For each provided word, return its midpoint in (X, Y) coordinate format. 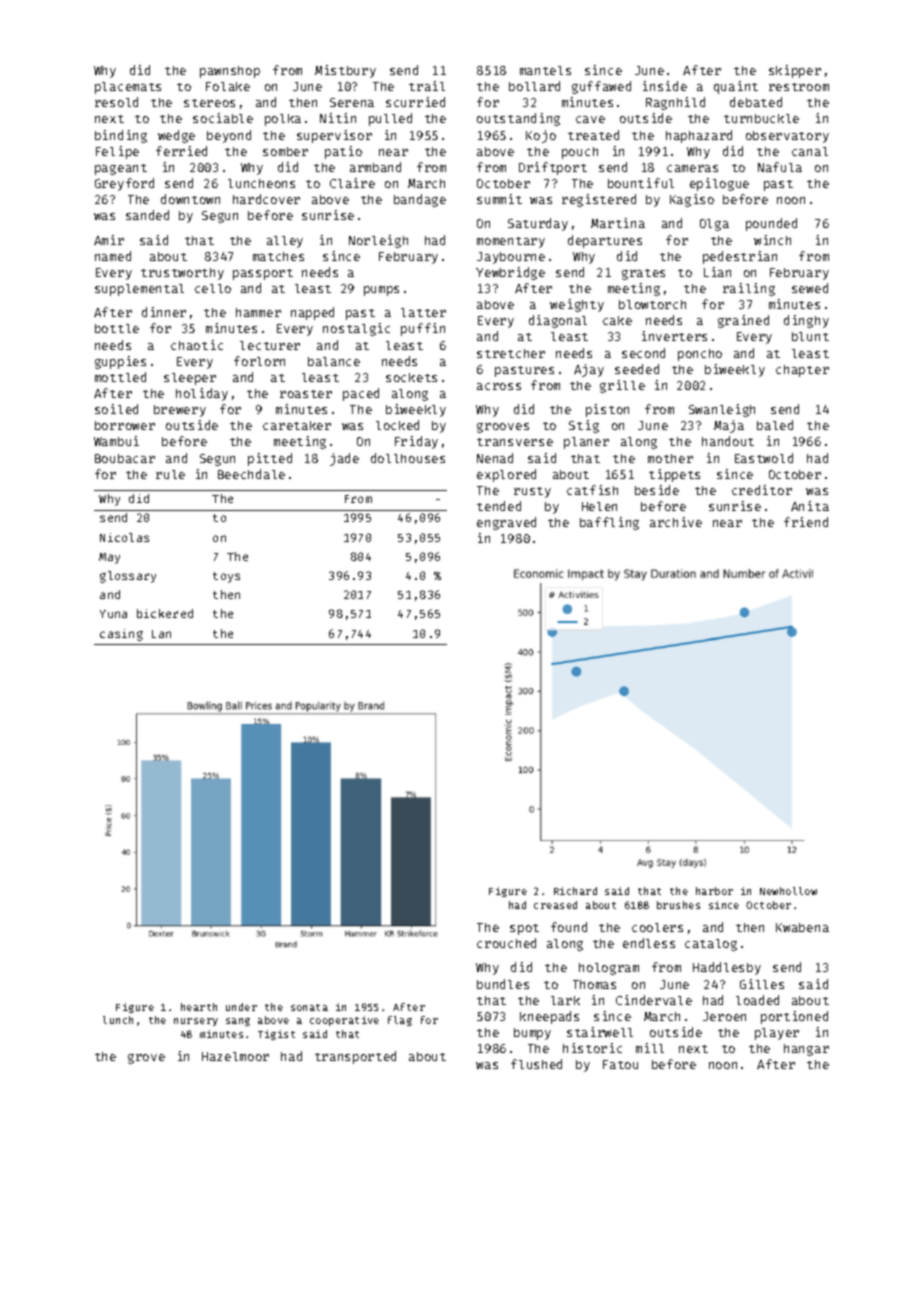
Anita (810, 506)
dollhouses (408, 458)
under (241, 1007)
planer (586, 443)
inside (665, 86)
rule (170, 474)
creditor (762, 490)
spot (524, 929)
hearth (199, 1007)
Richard (575, 891)
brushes (678, 905)
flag (400, 1021)
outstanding (518, 119)
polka (283, 120)
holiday (202, 394)
